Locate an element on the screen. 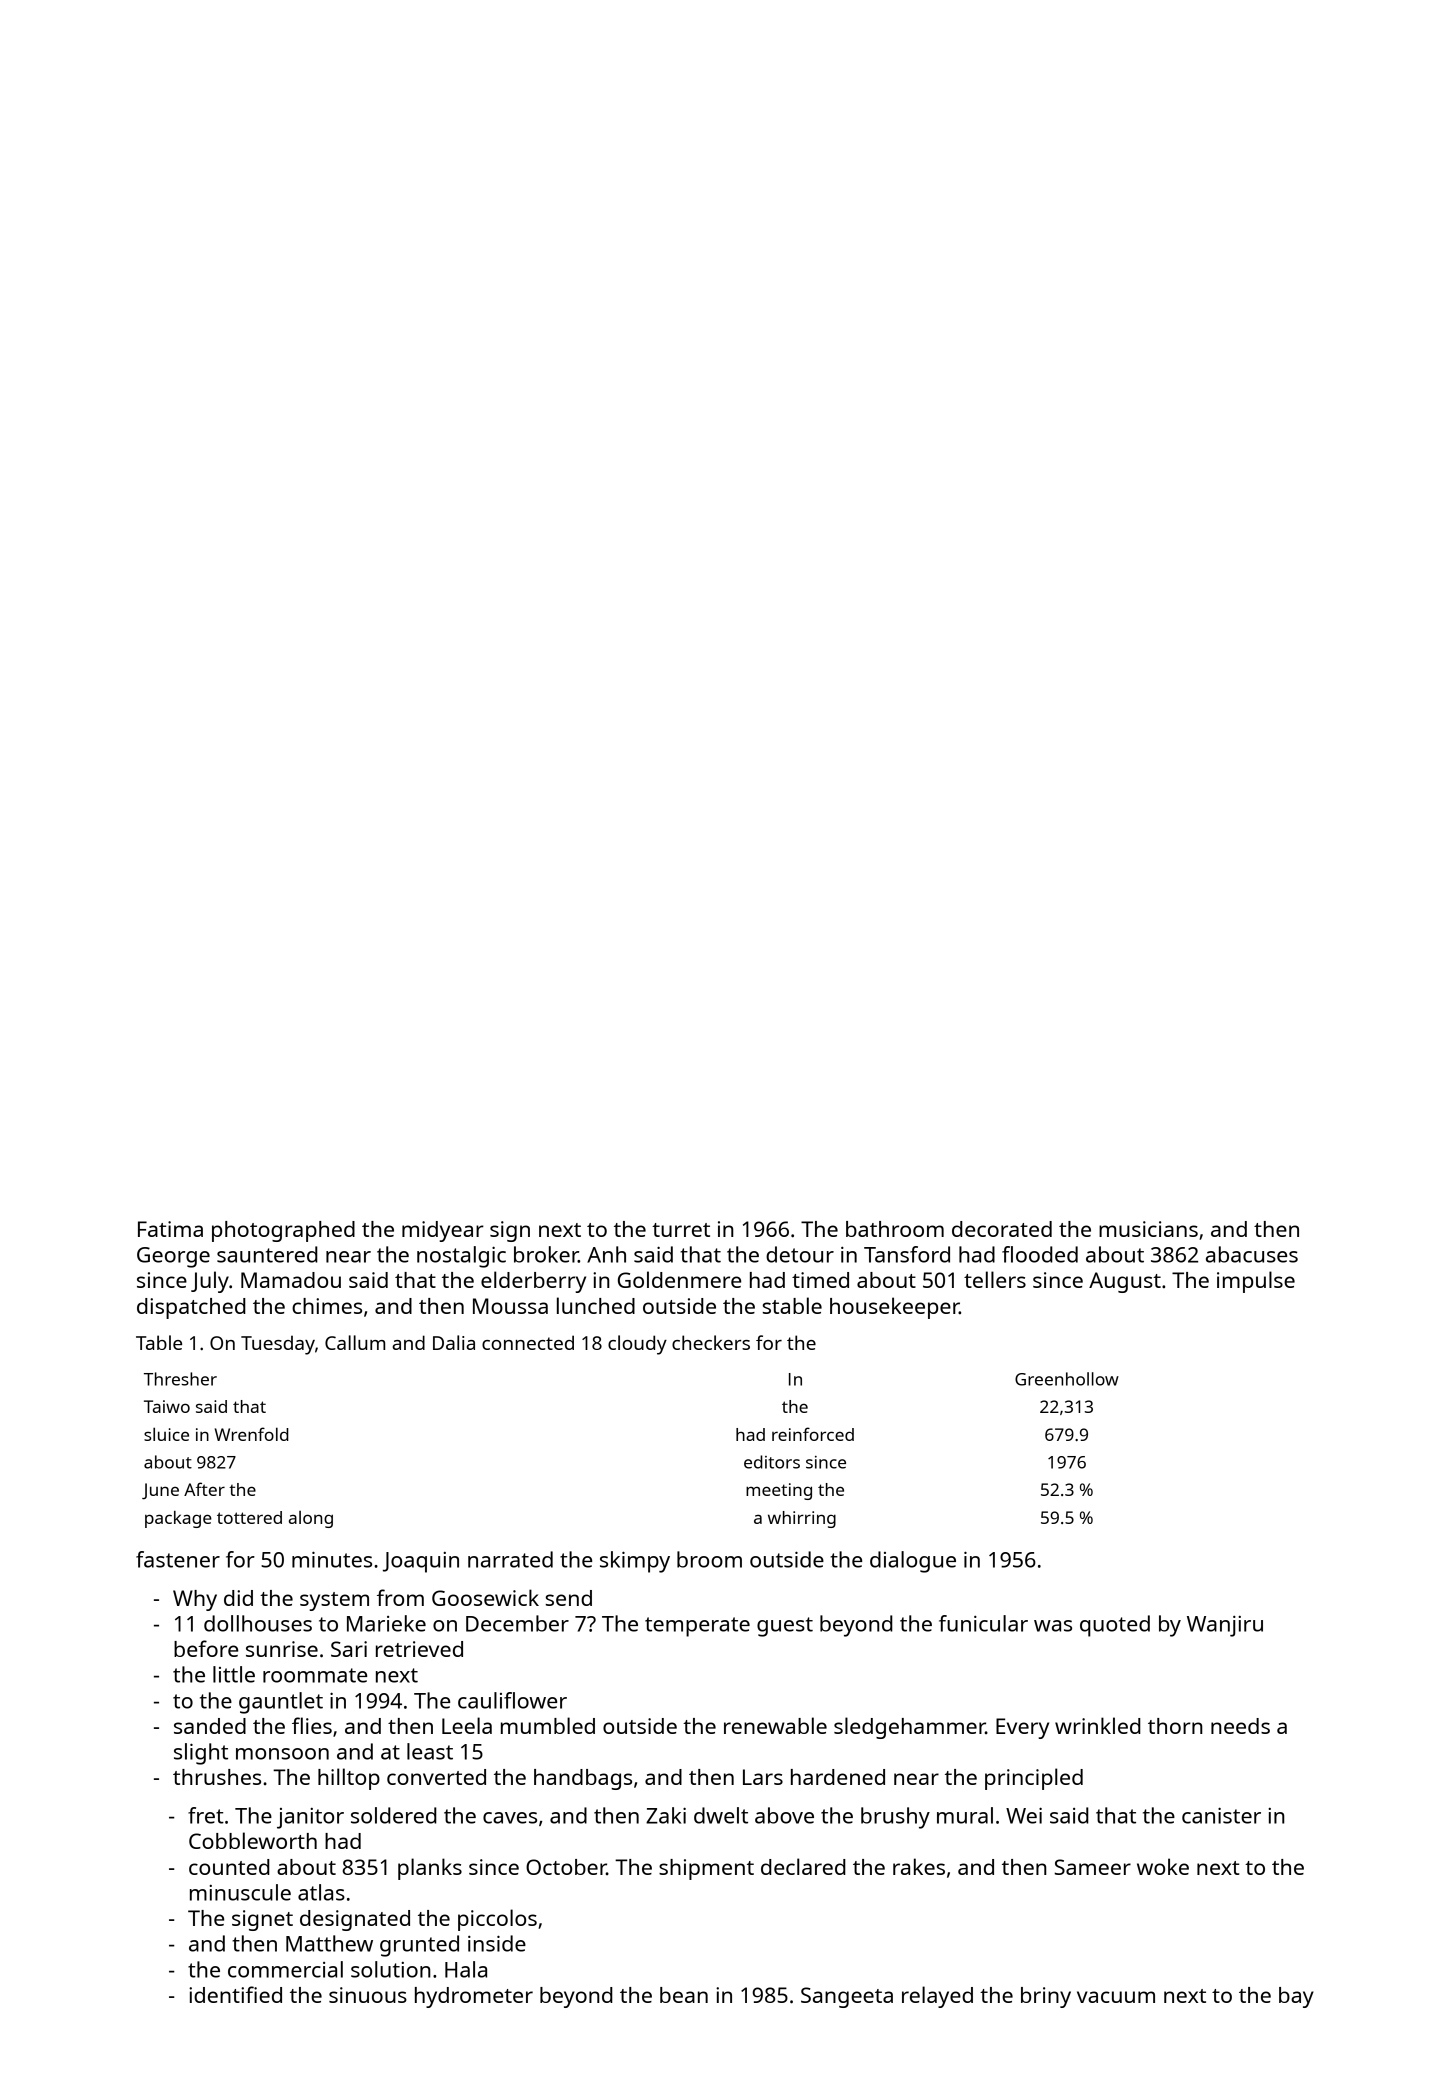  musicians is located at coordinates (1148, 1229).
